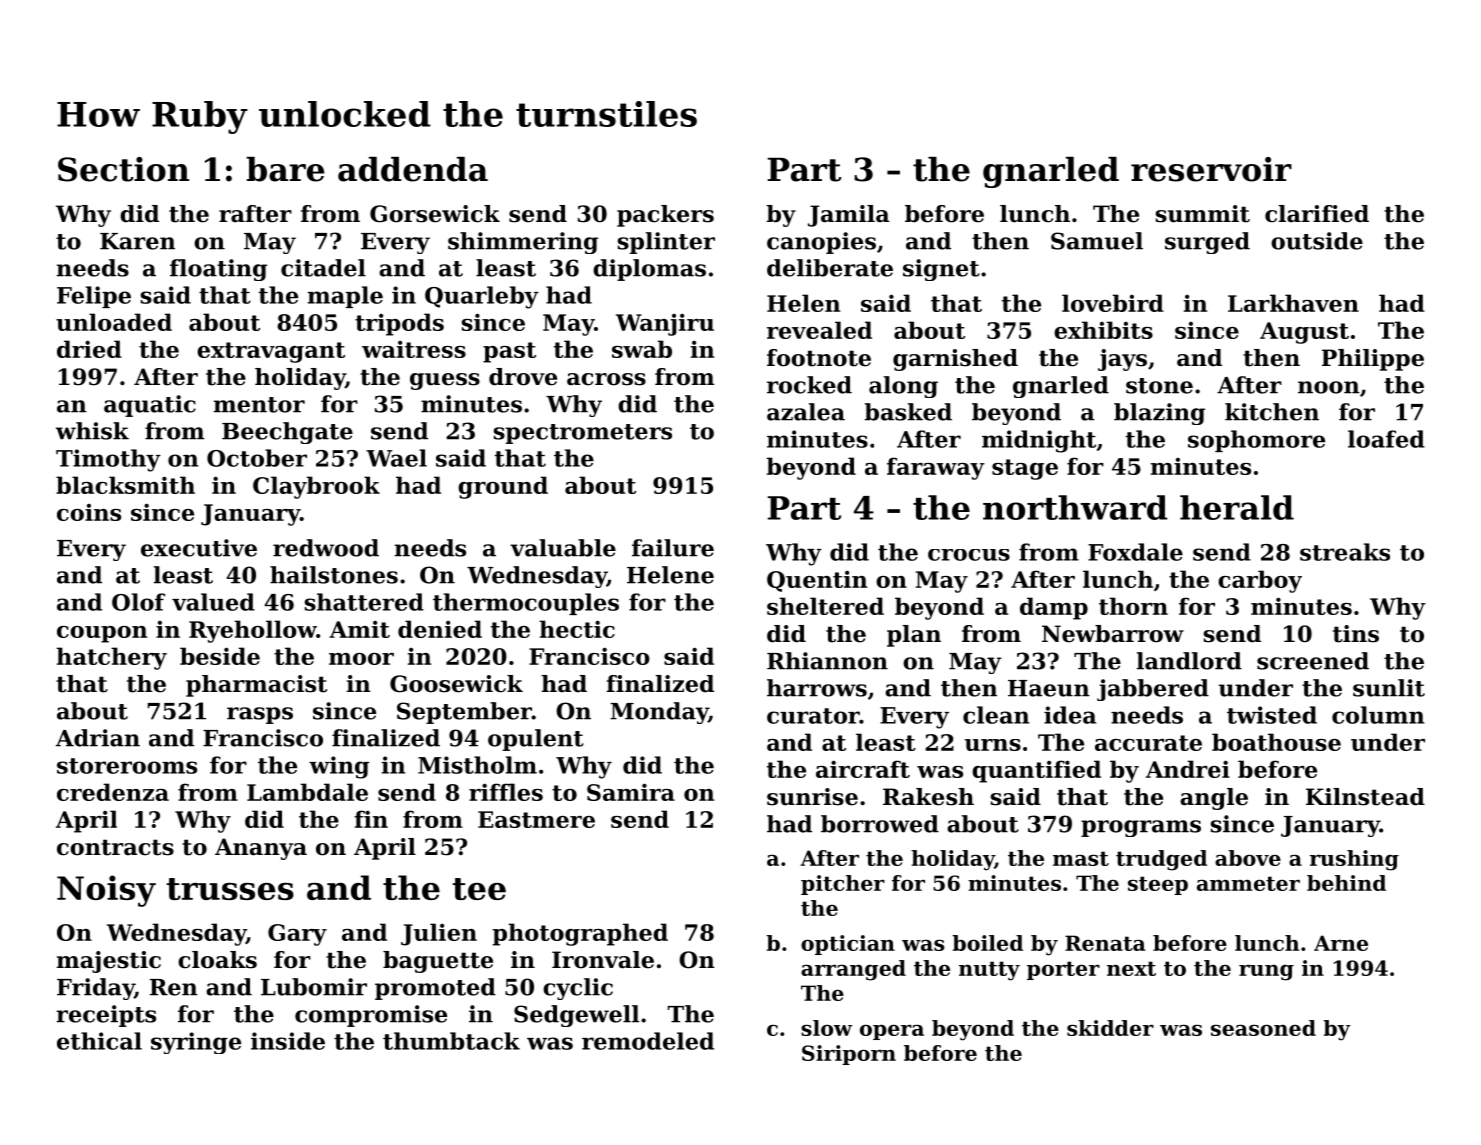 This page has width=1481, height=1145. What do you see at coordinates (1354, 860) in the page?
I see `rushing` at bounding box center [1354, 860].
